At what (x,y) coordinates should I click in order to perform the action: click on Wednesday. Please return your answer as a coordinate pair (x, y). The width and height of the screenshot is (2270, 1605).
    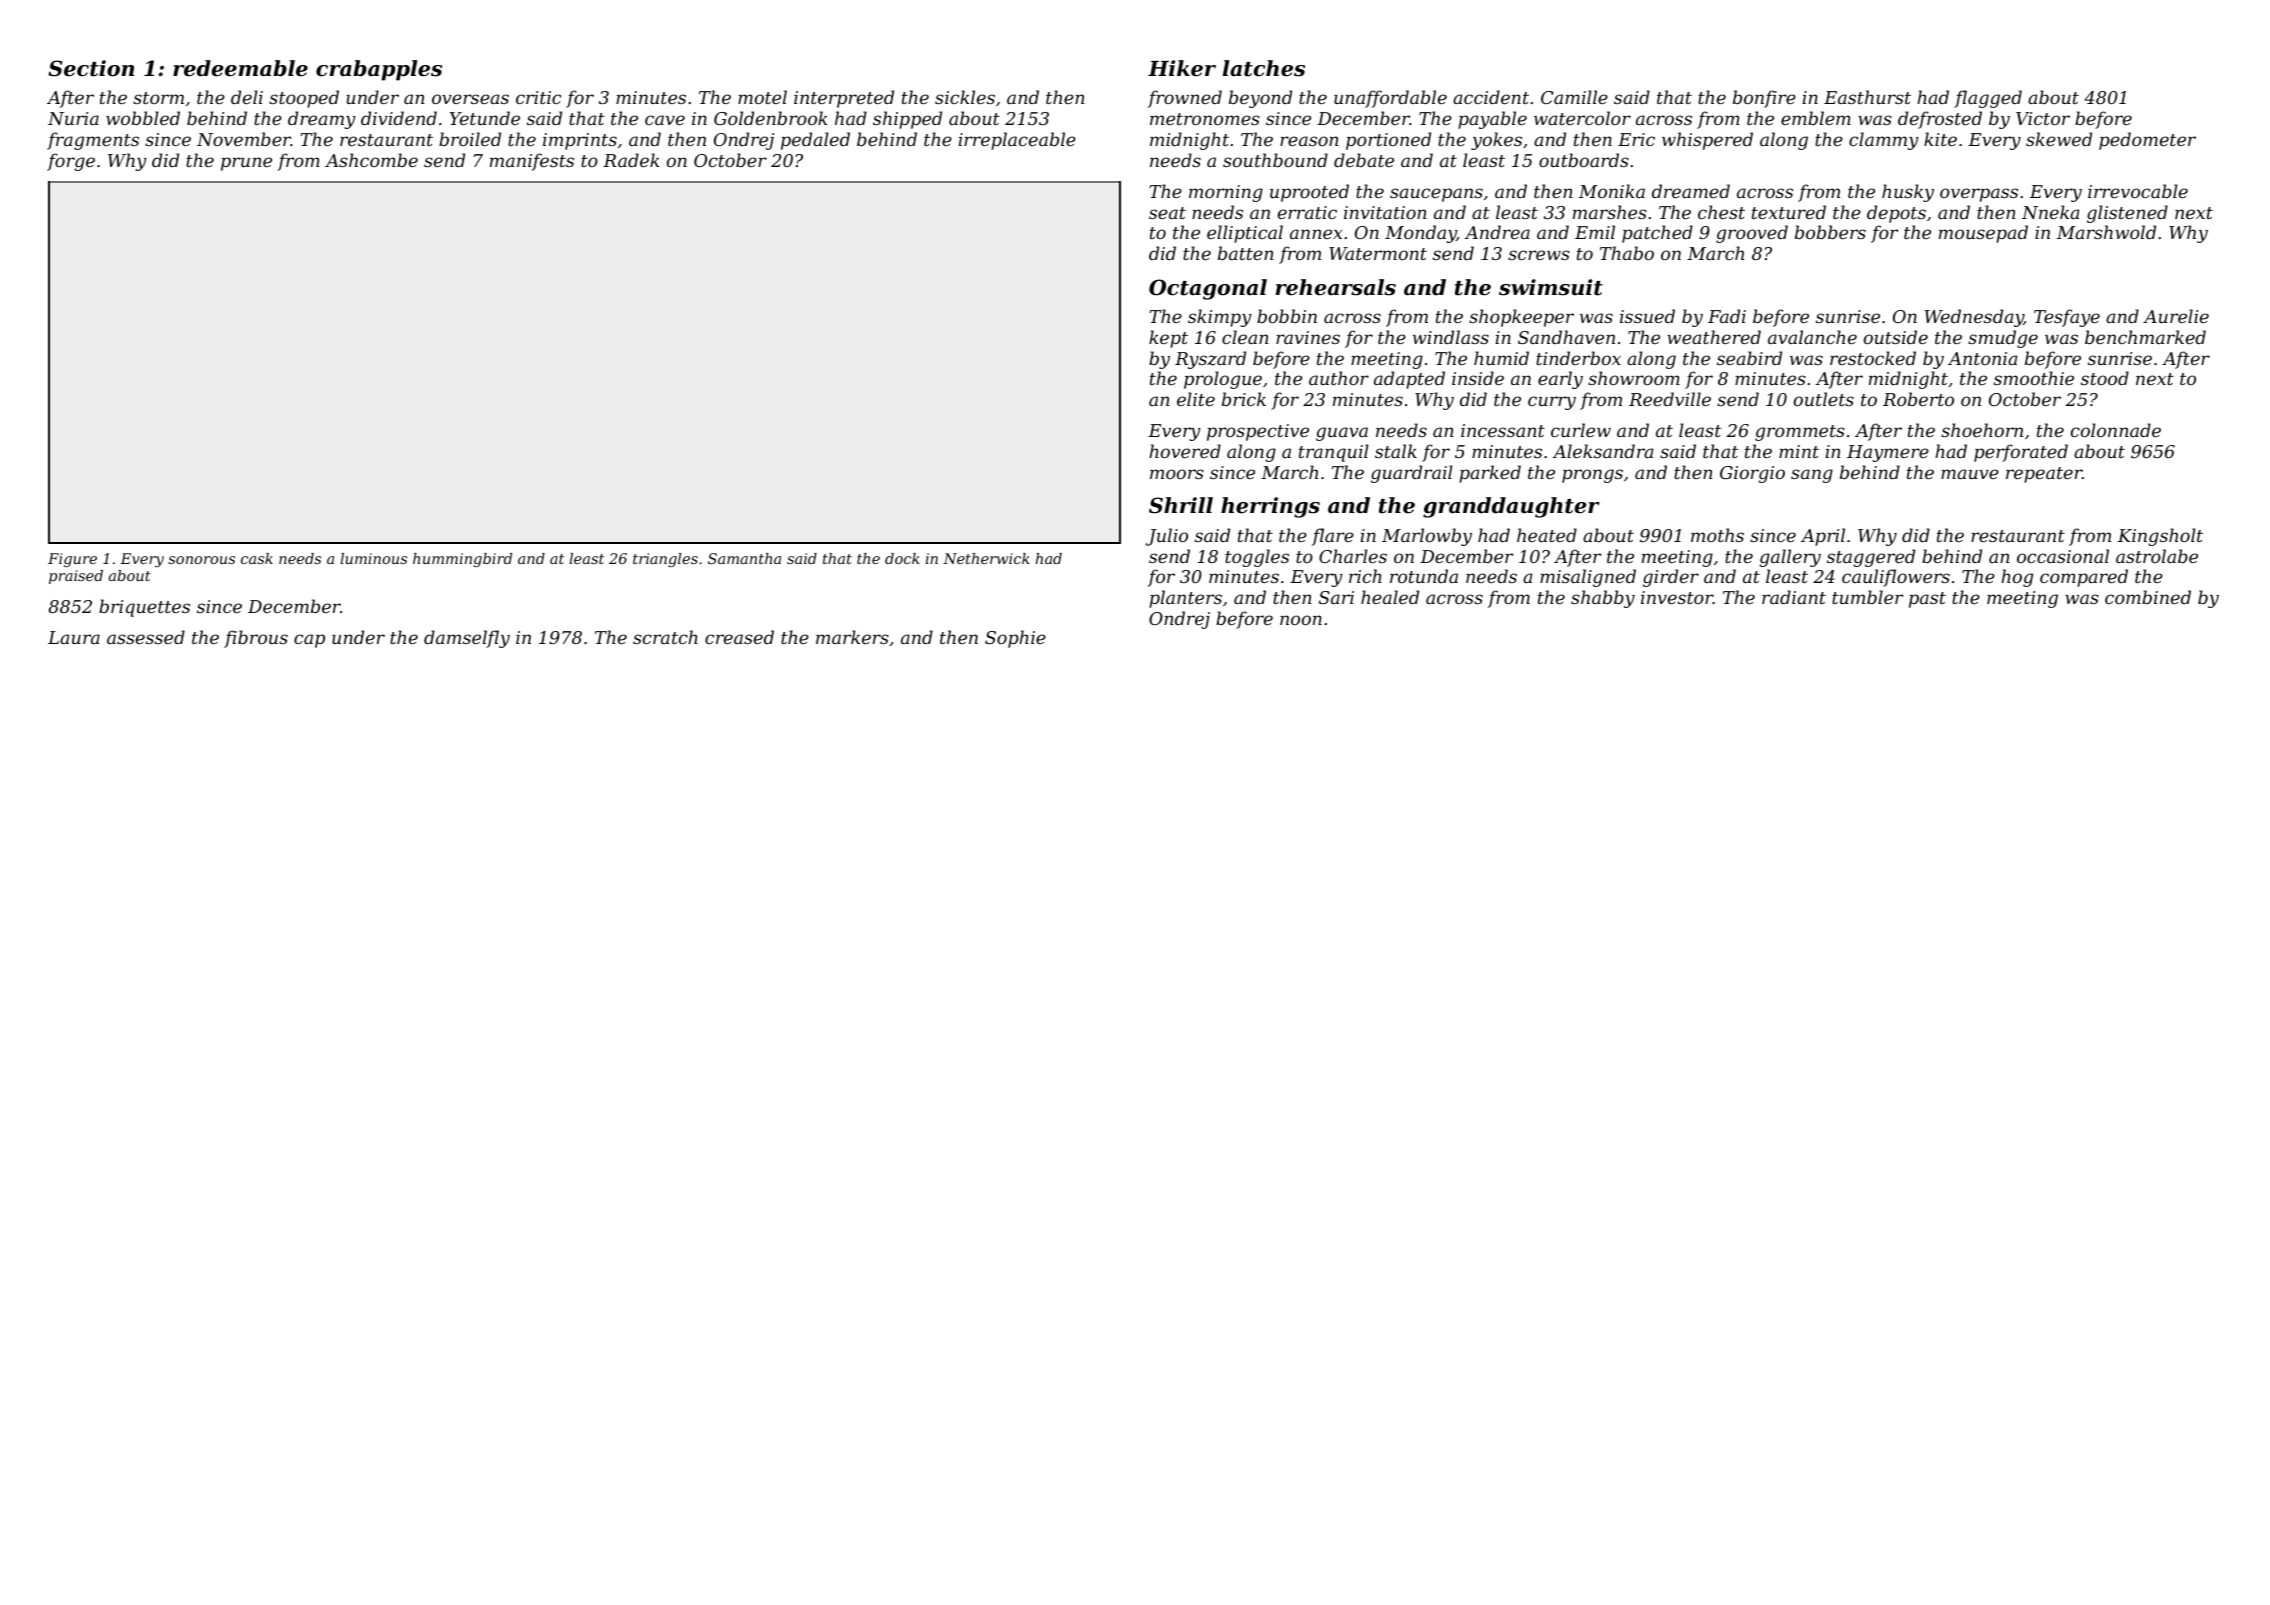
    Looking at the image, I should click on (1974, 318).
